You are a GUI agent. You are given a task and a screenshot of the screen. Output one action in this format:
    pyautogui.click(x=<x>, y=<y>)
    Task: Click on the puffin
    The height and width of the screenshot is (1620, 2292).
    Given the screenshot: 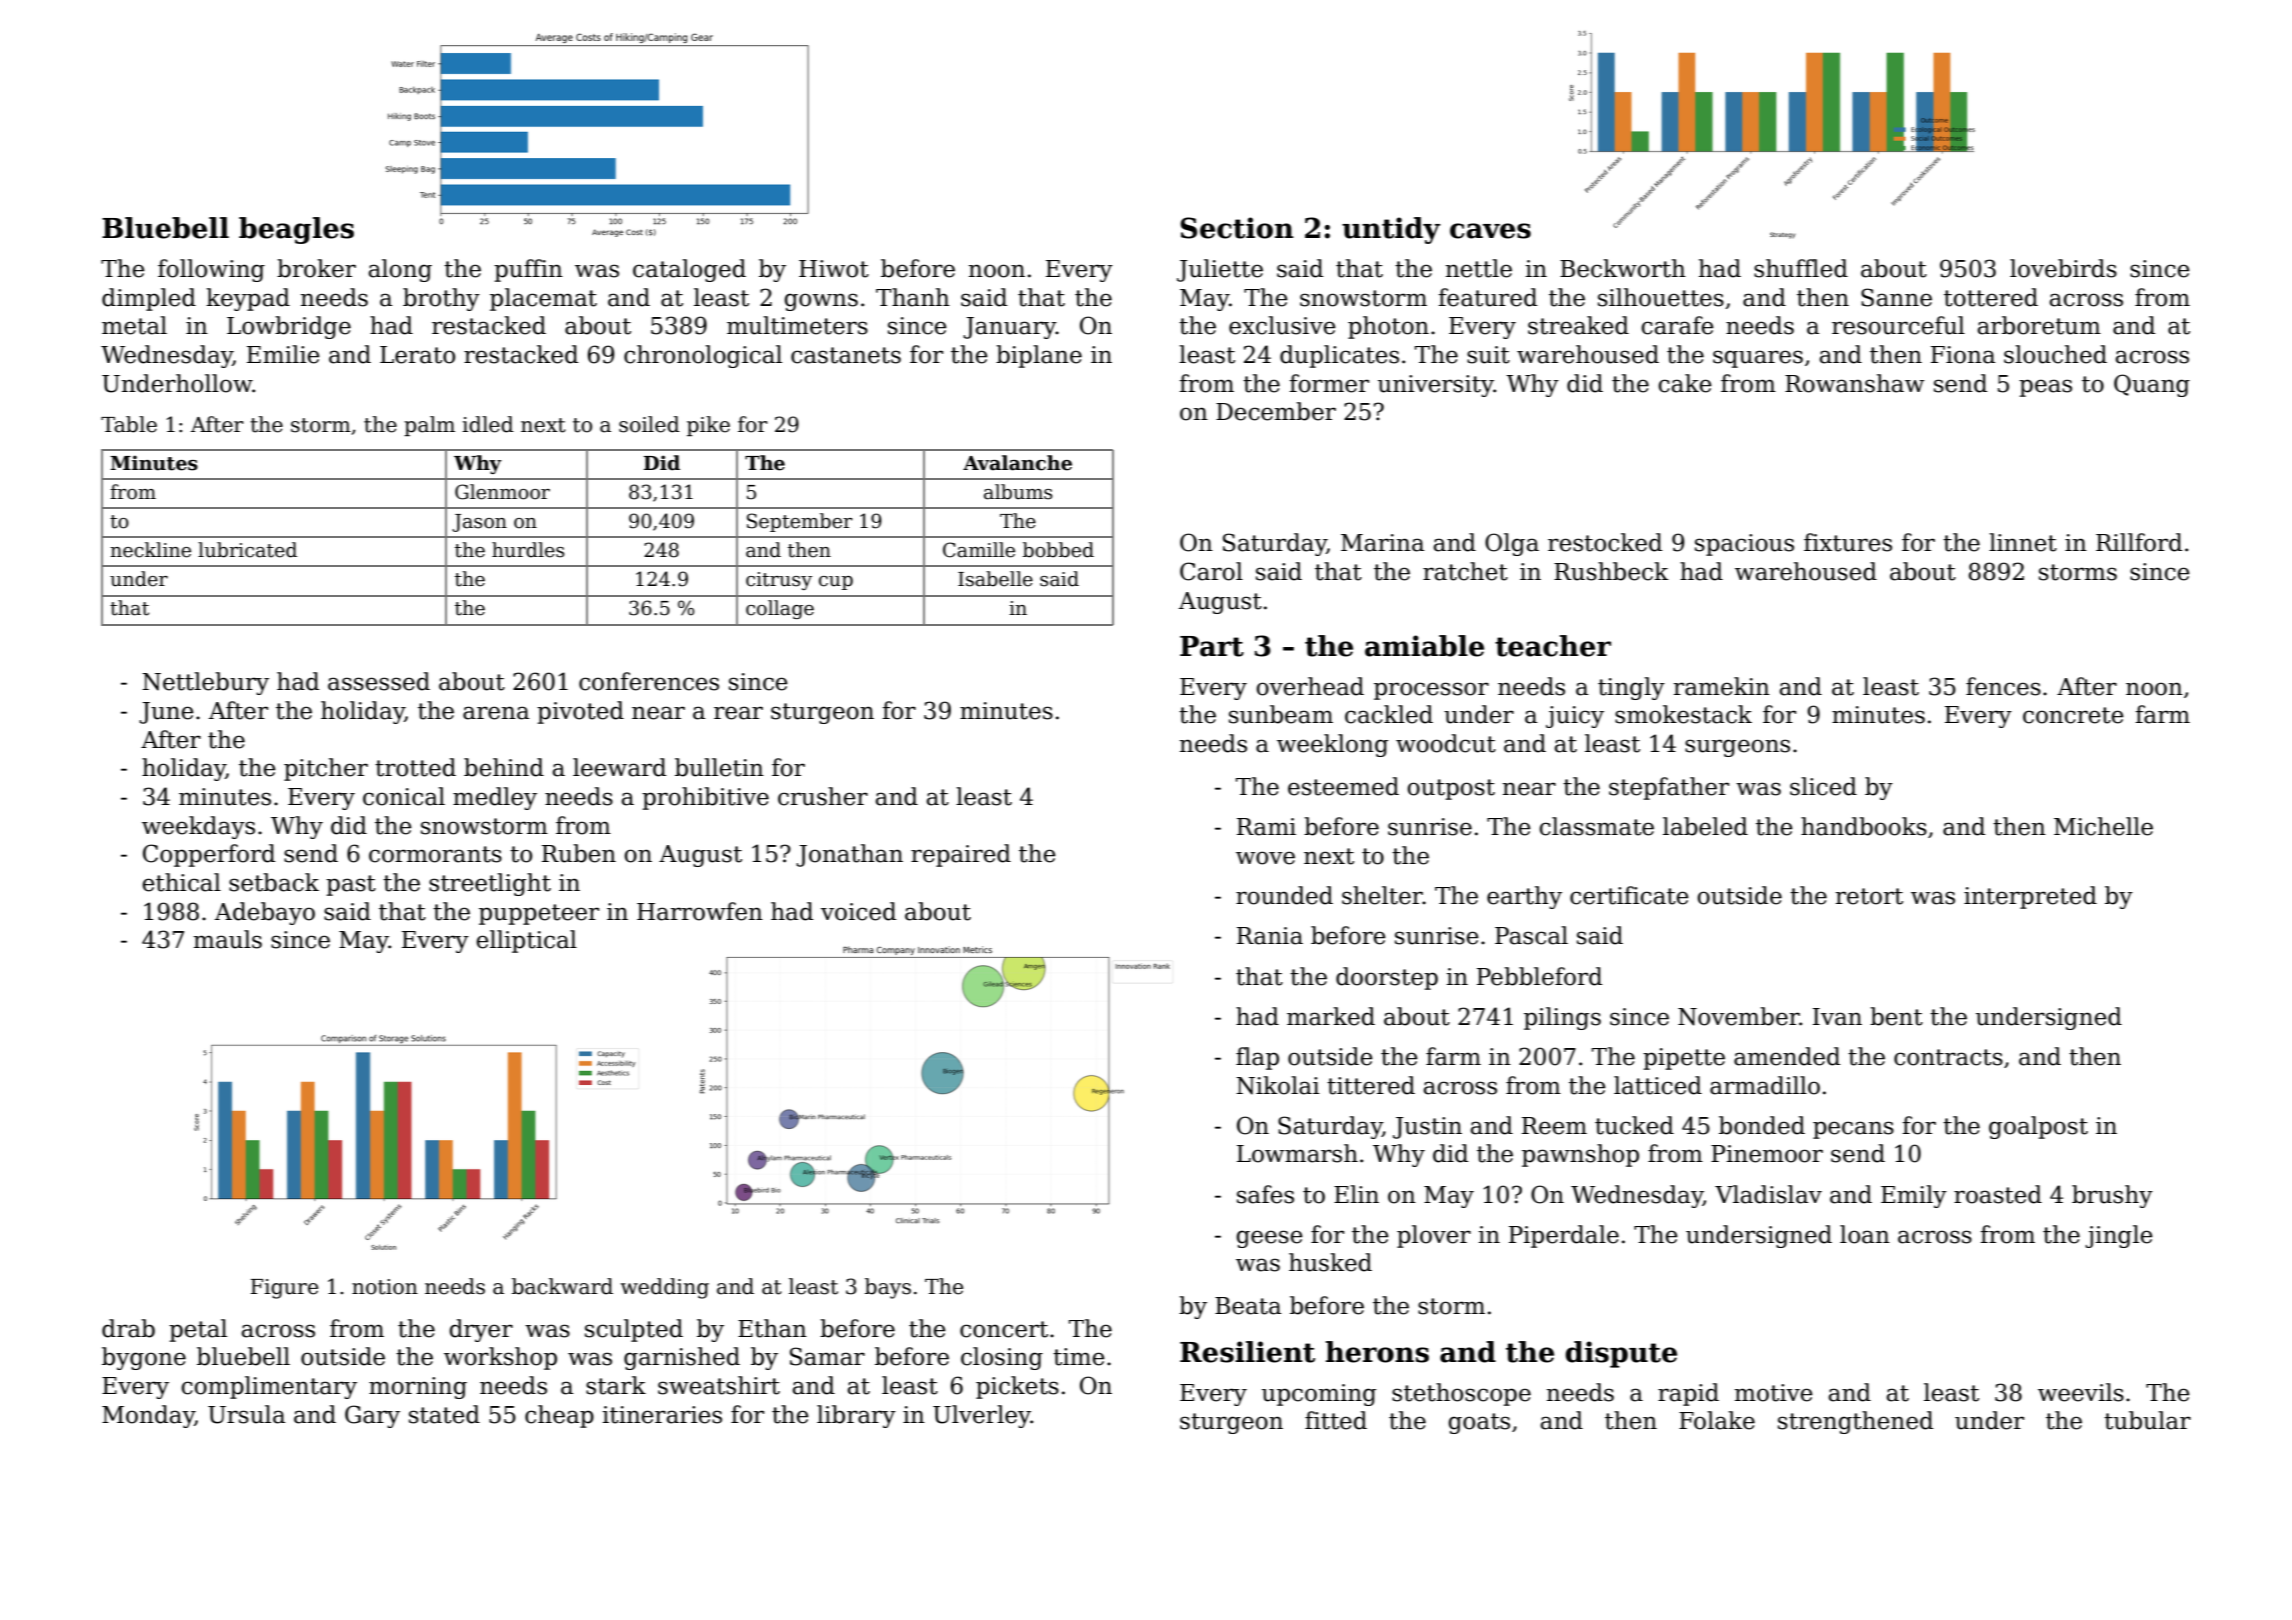 What is the action you would take?
    pyautogui.click(x=528, y=270)
